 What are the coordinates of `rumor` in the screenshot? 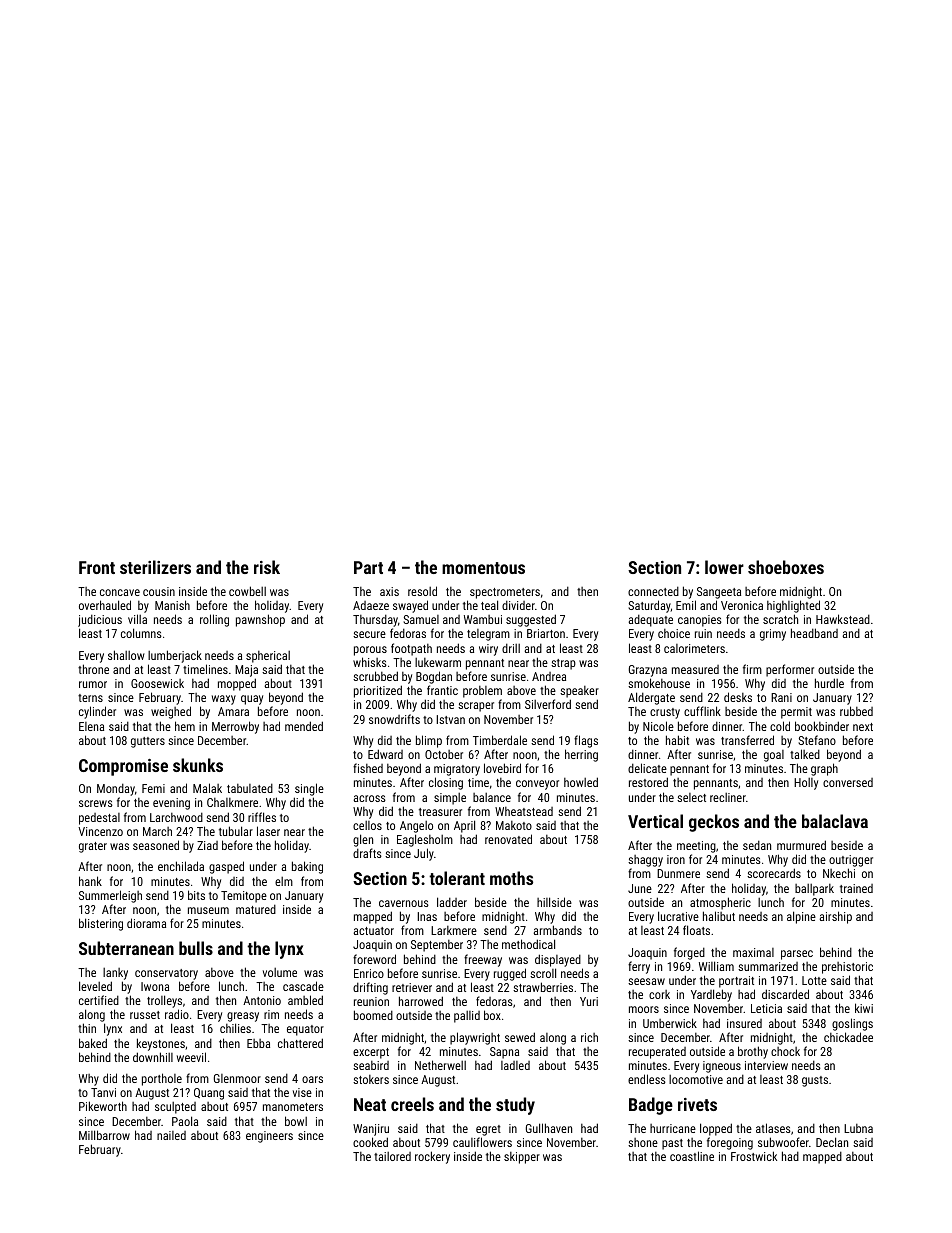 It's located at (93, 684).
